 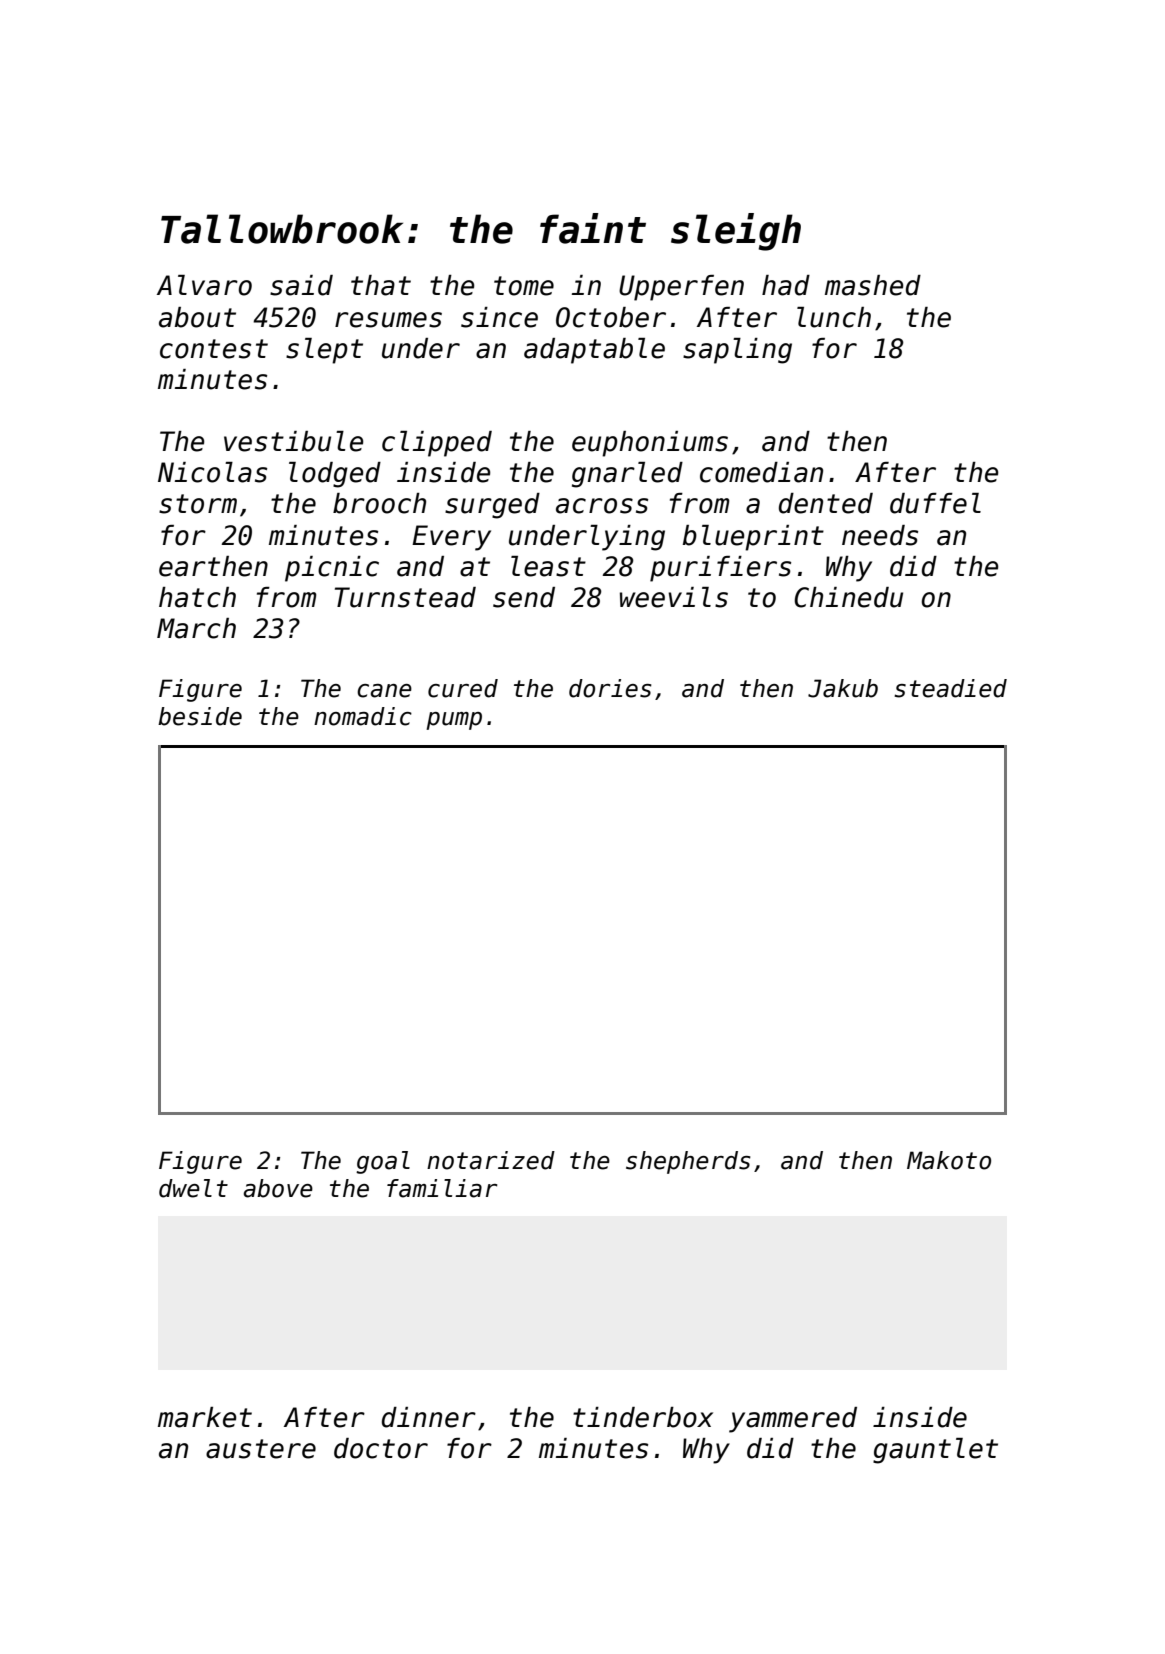 I want to click on tome, so click(x=524, y=286).
